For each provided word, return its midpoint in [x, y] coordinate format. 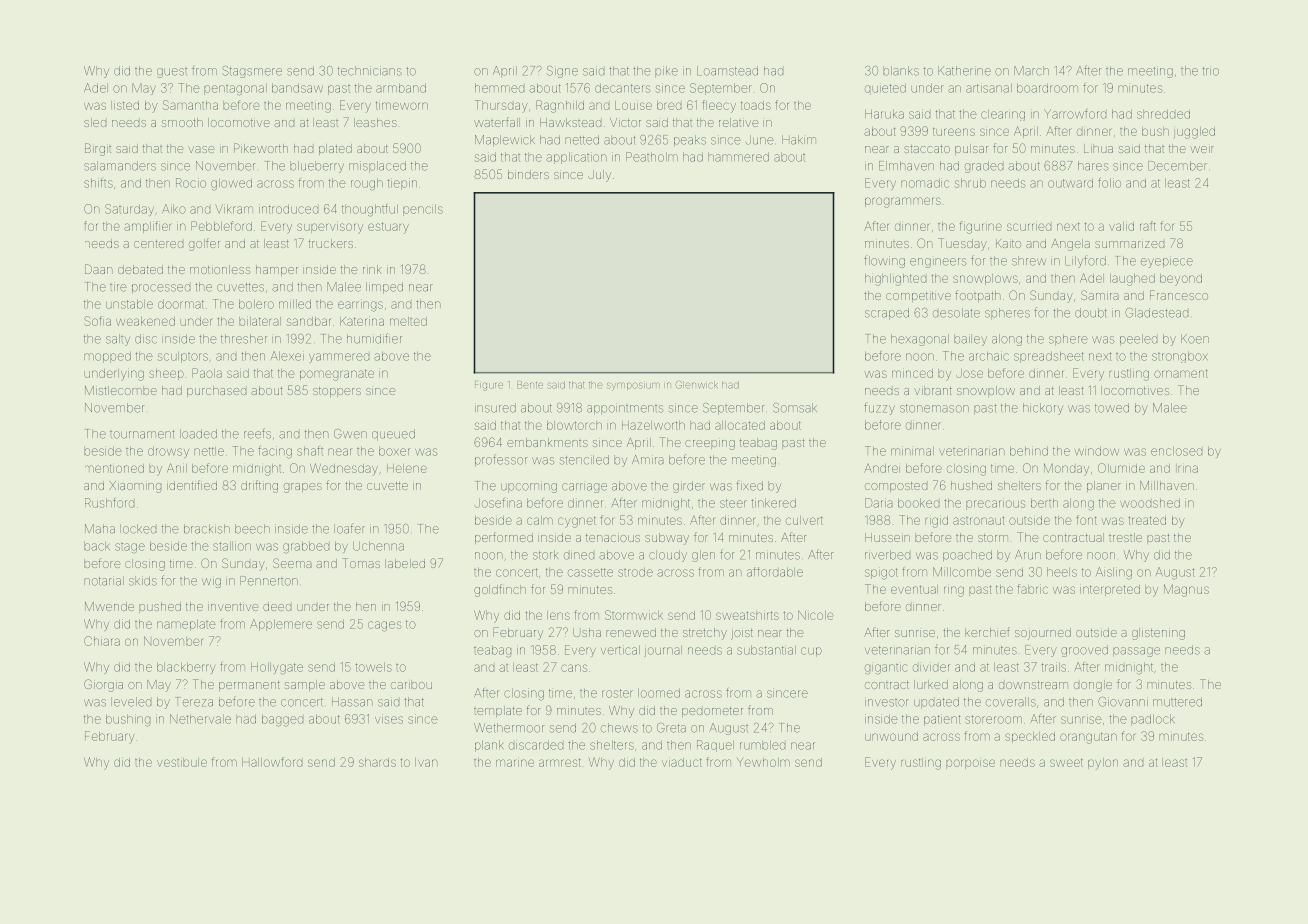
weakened [145, 321]
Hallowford [272, 762]
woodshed [1150, 503]
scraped [887, 314]
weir [1202, 149]
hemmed [499, 88]
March [1031, 71]
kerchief [987, 632]
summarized [1129, 244]
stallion [232, 546]
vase [201, 149]
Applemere [281, 625]
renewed [631, 632]
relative [738, 122]
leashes [375, 122]
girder [689, 487]
